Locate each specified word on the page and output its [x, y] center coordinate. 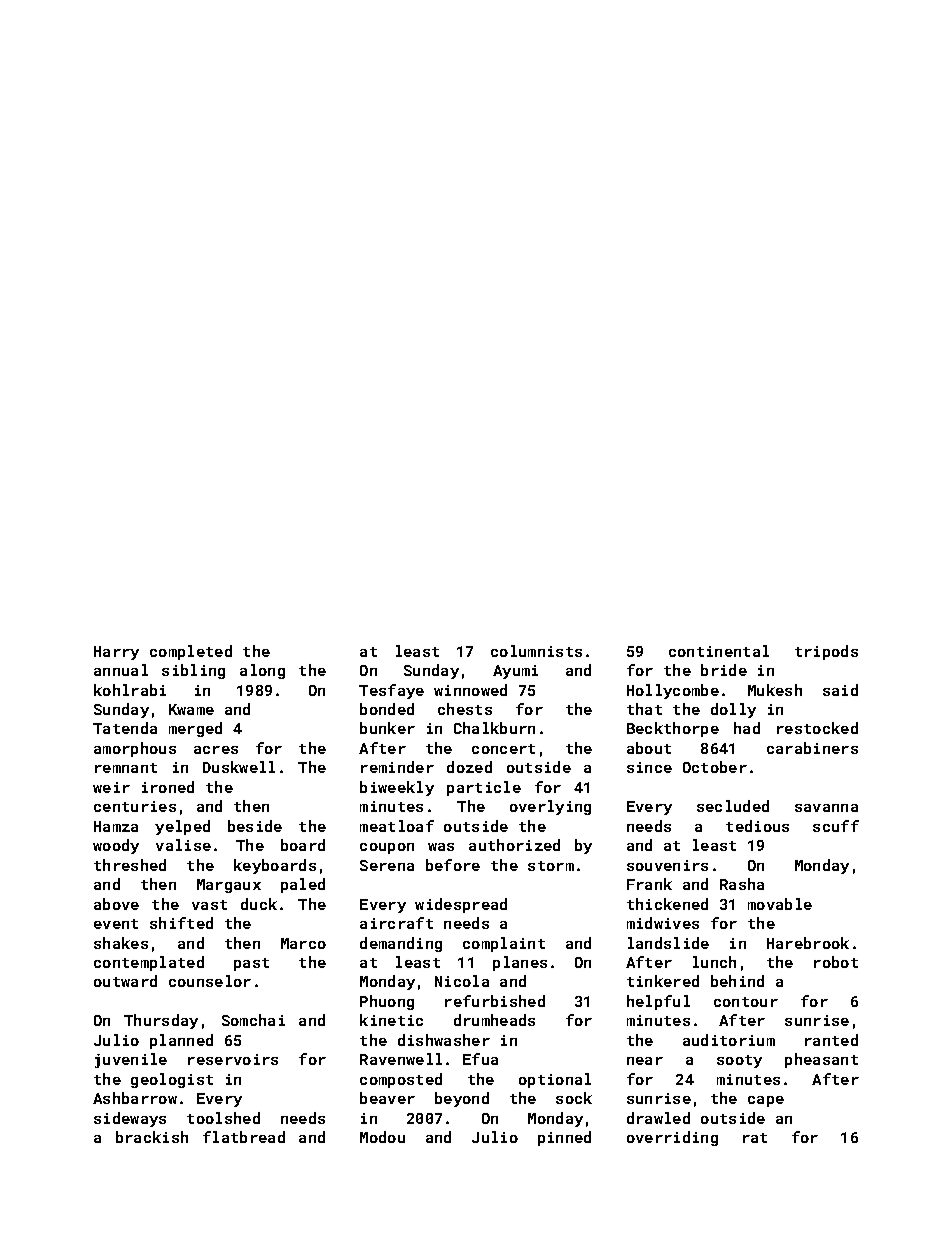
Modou [382, 1137]
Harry [116, 653]
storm [551, 866]
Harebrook [808, 943]
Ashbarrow [135, 1098]
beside [255, 826]
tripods [826, 652]
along [262, 671]
